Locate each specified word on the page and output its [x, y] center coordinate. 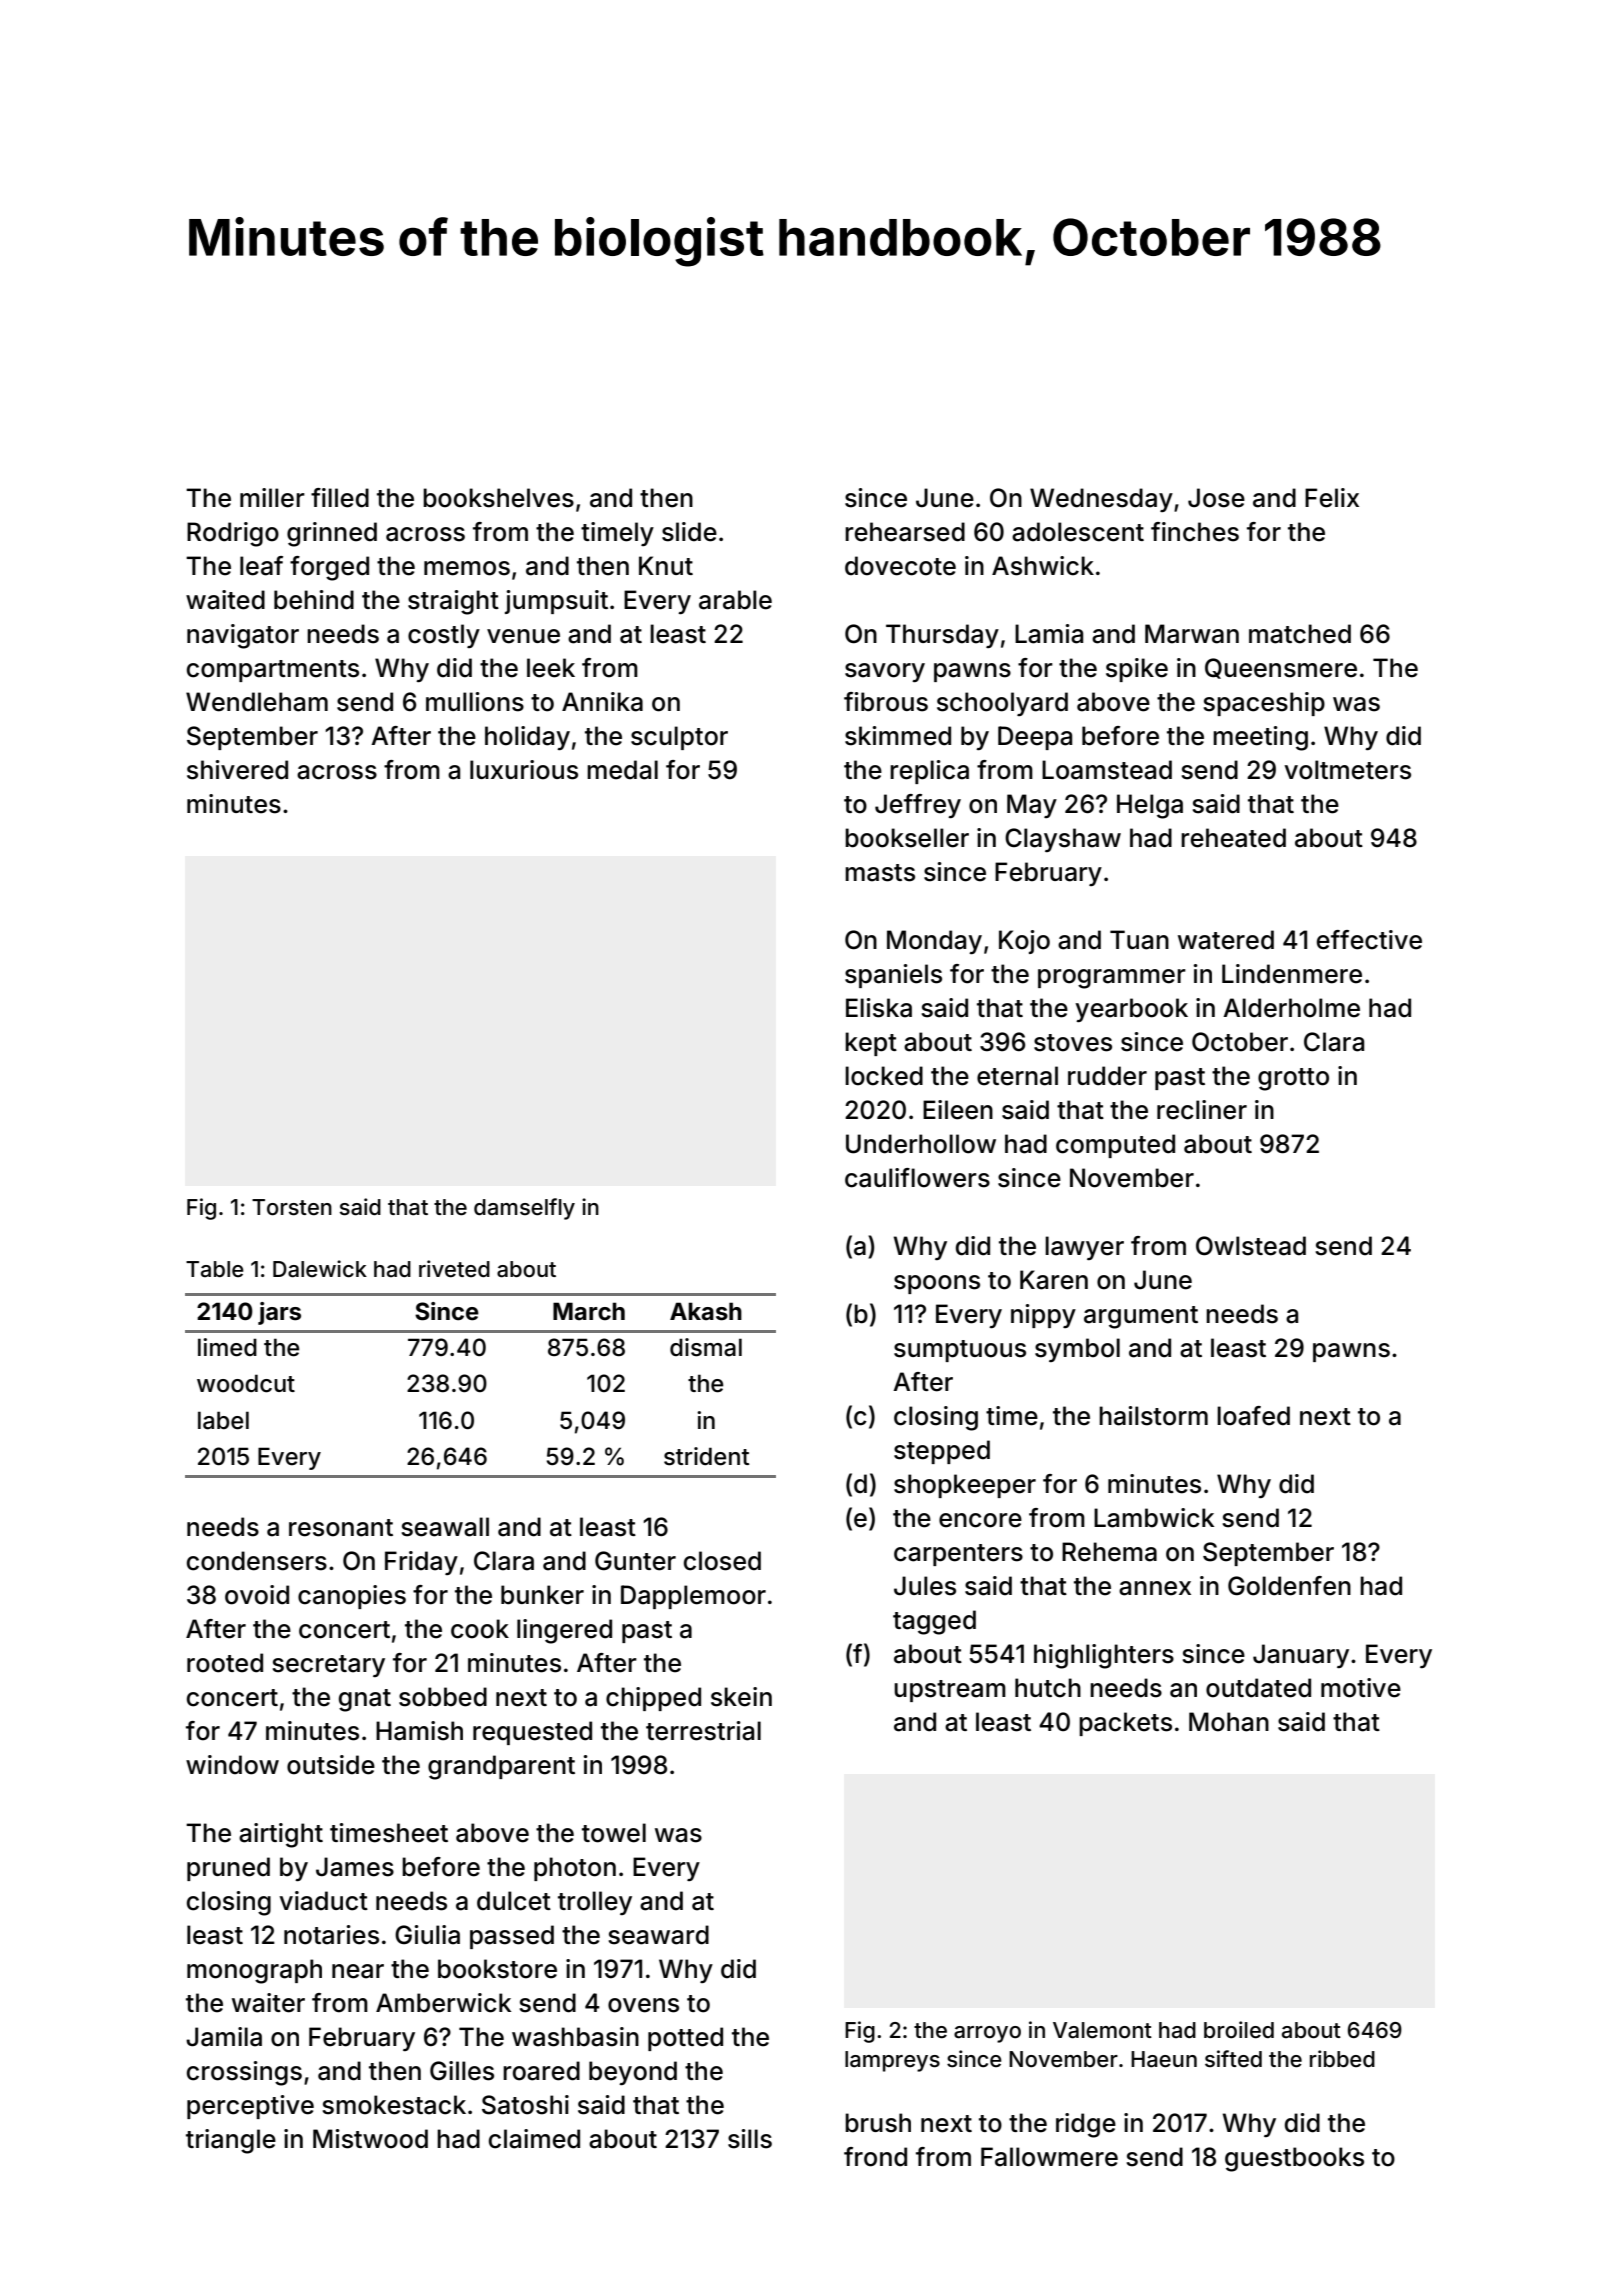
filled [340, 498]
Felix [1332, 498]
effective [1369, 940]
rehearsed [905, 532]
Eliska [879, 1008]
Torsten [292, 1207]
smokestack [394, 2105]
